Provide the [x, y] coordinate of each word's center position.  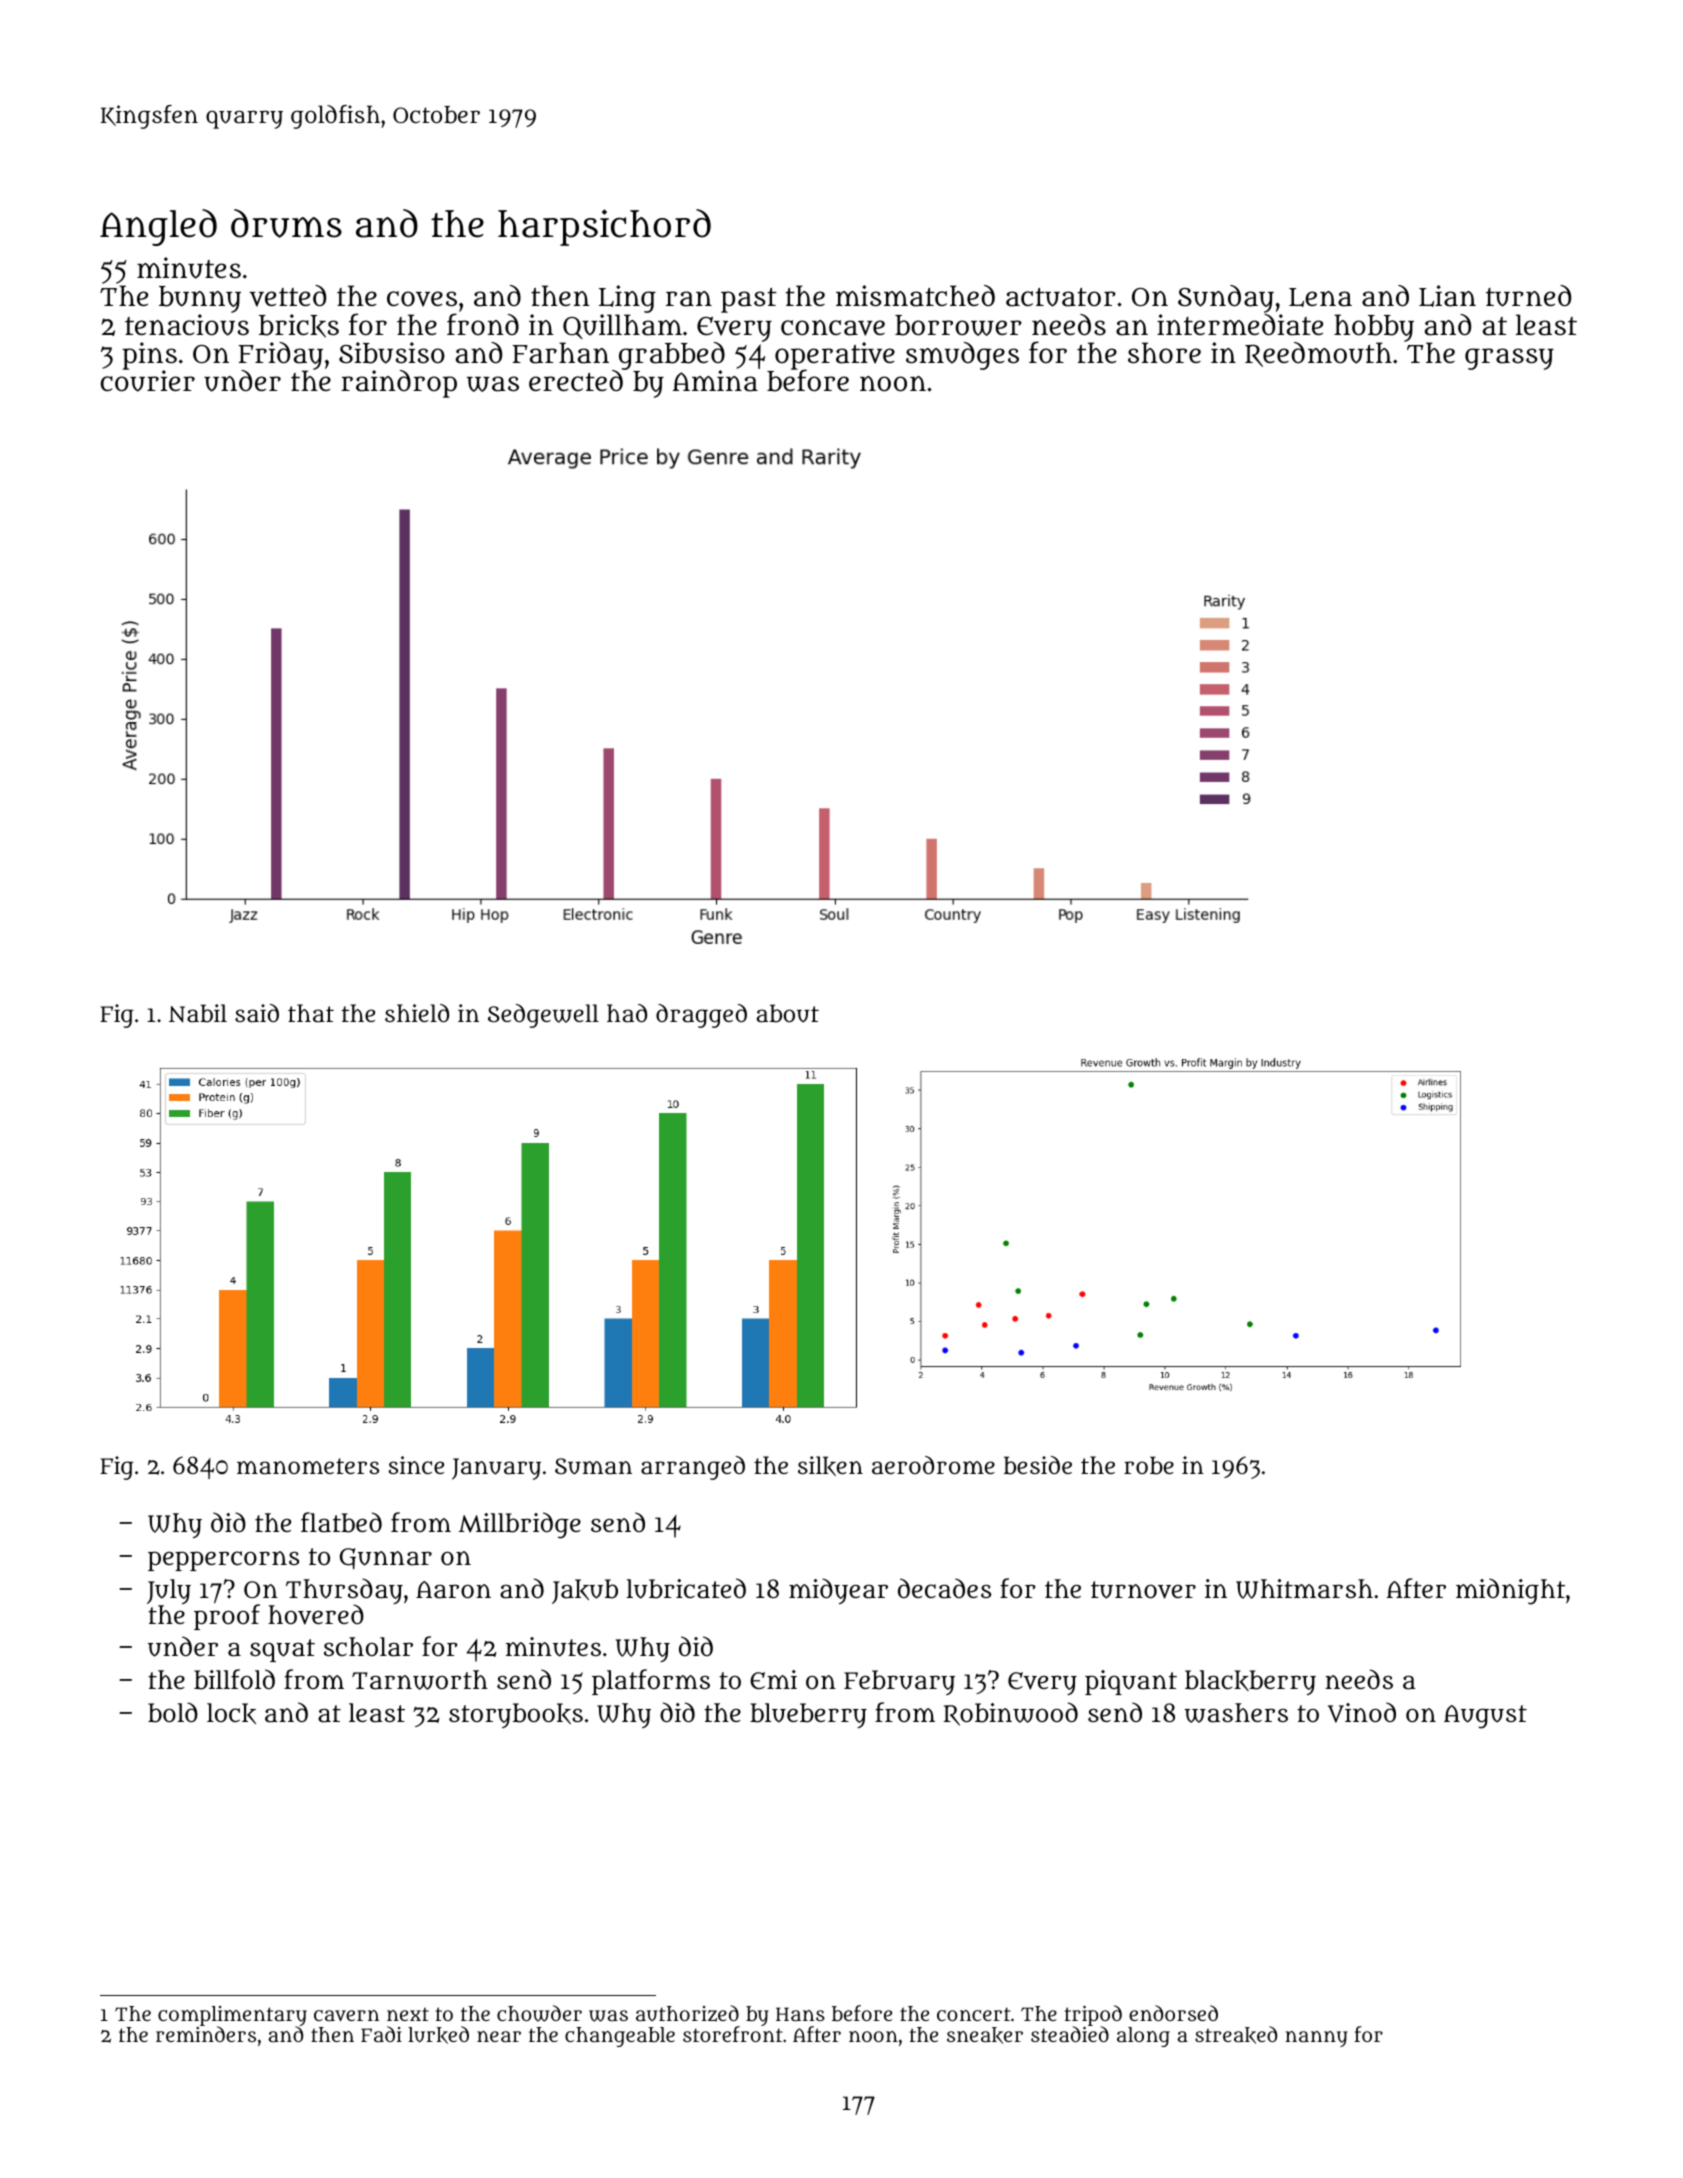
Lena [1320, 297]
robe [1149, 1465]
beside [1038, 1465]
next [408, 2014]
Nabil [198, 1013]
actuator [1061, 297]
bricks [299, 326]
